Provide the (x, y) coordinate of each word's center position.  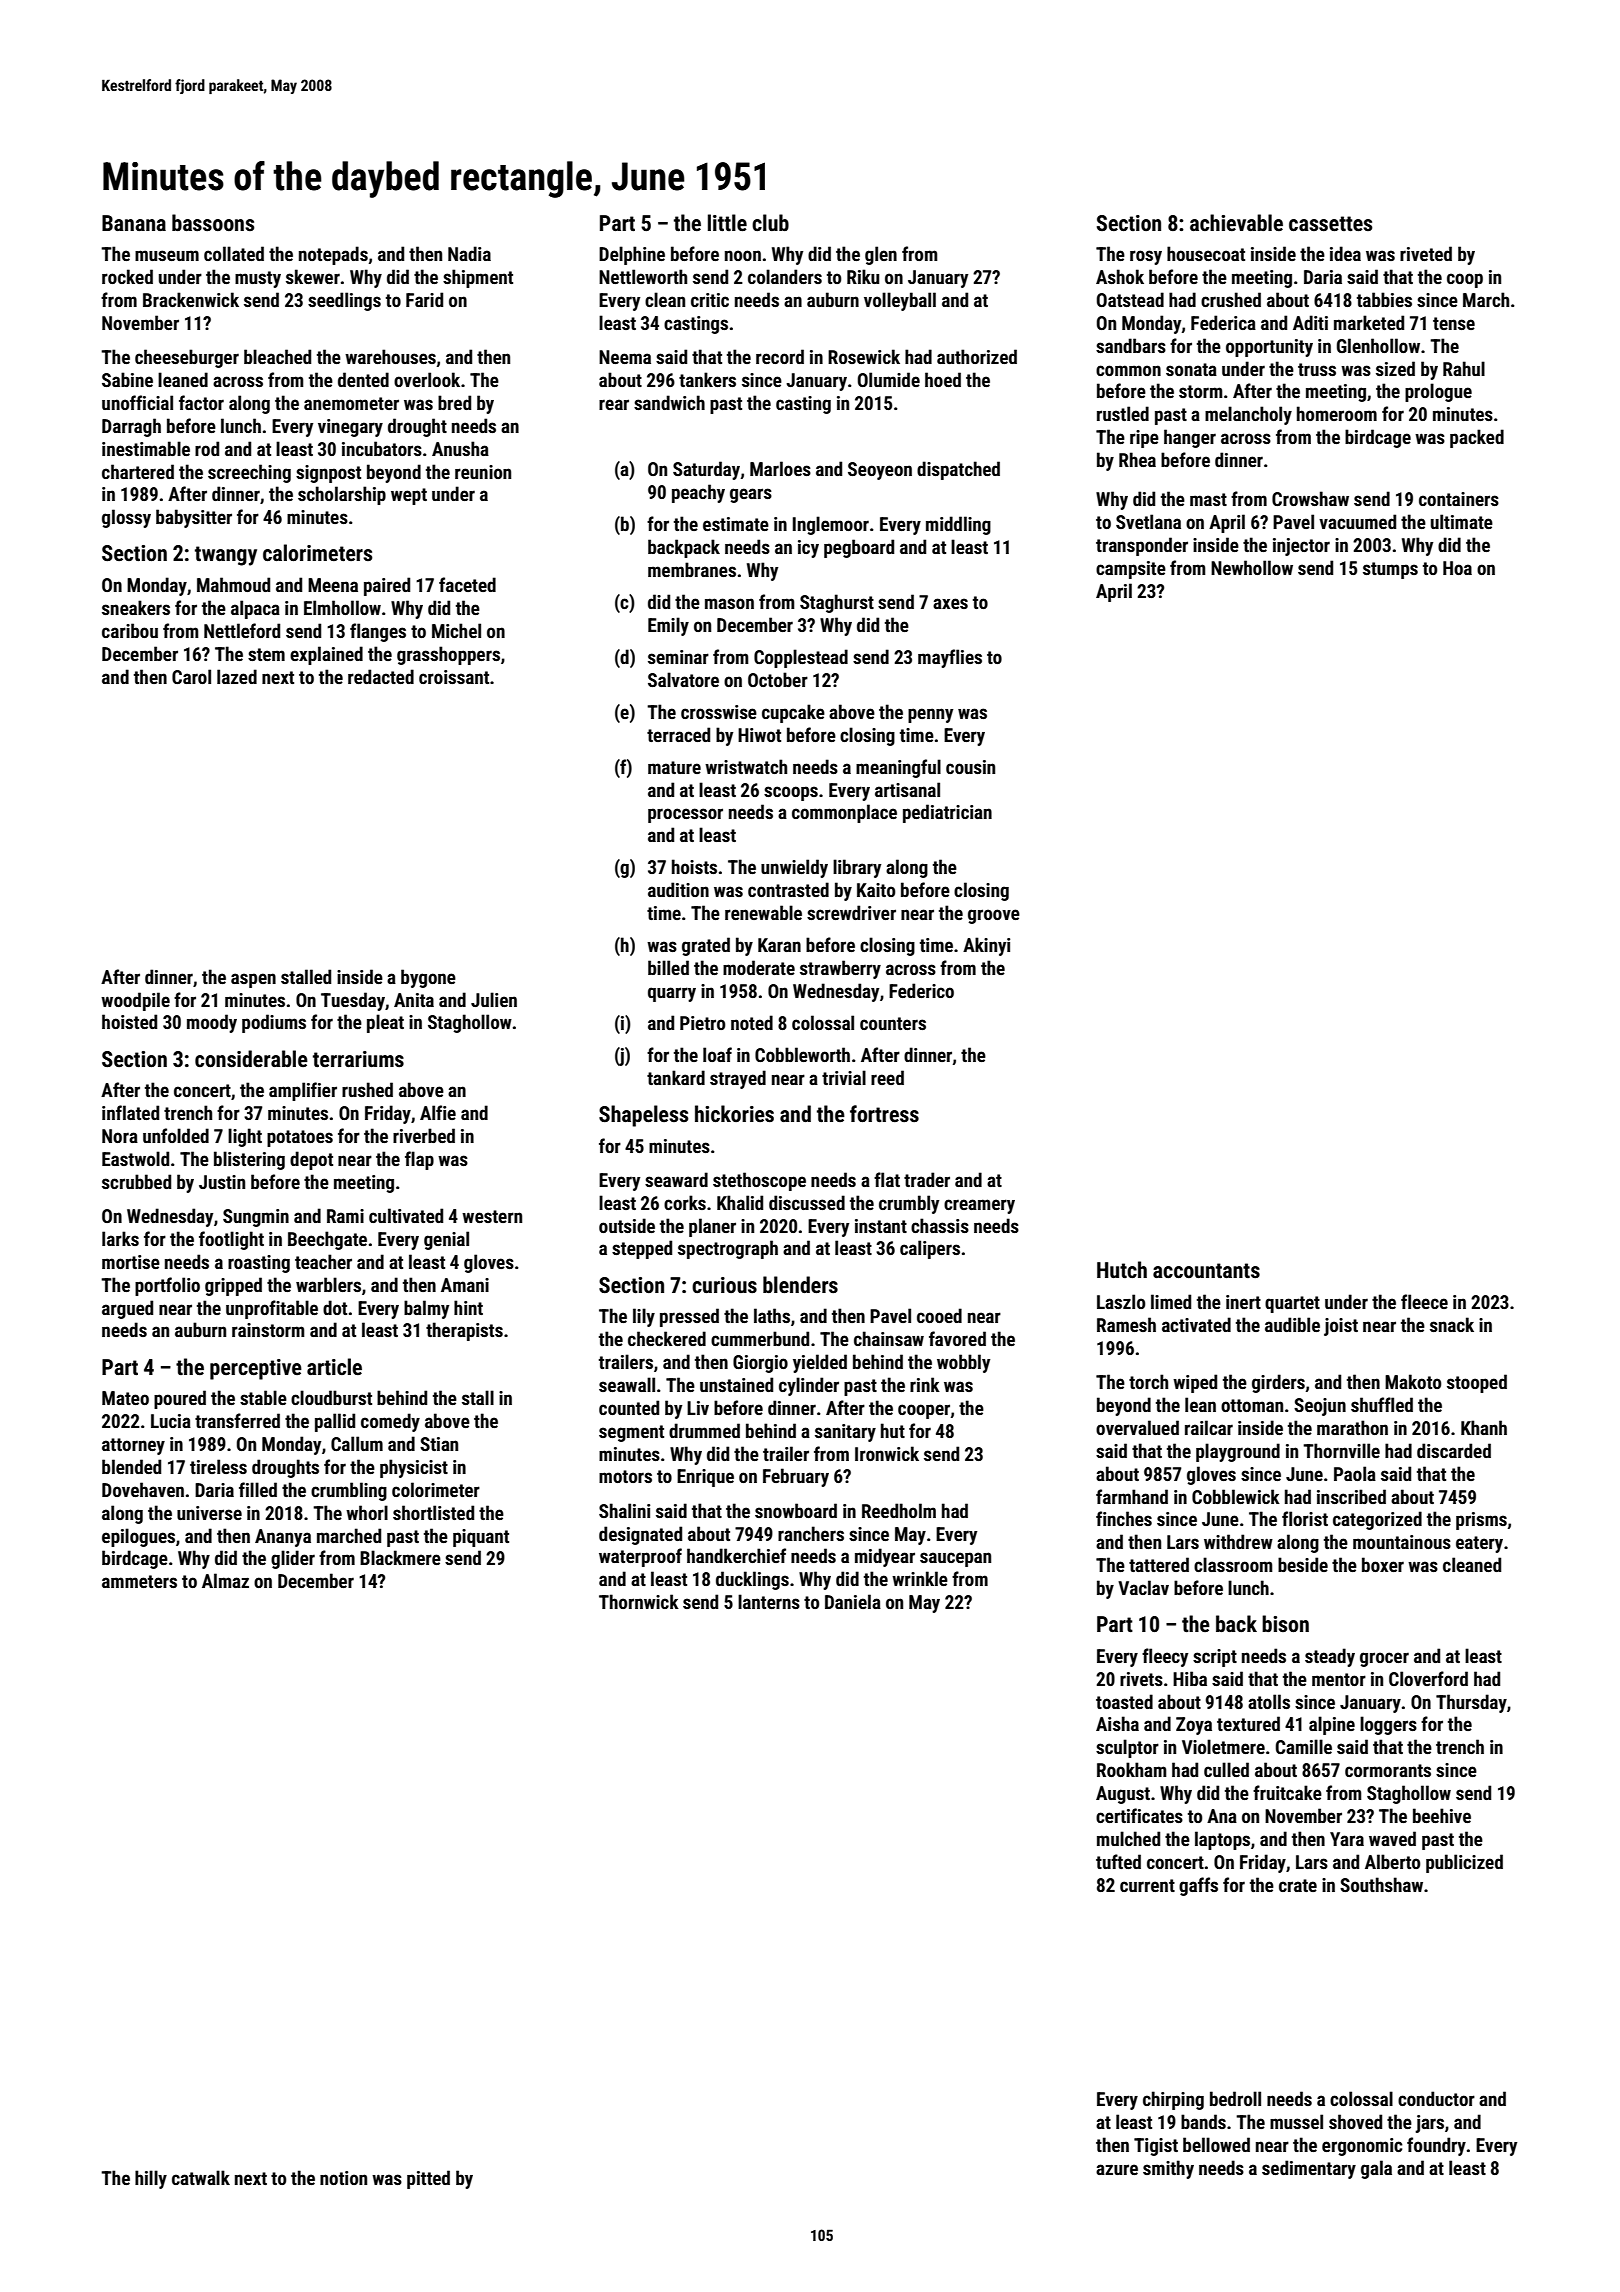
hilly (151, 2179)
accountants (1206, 1271)
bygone (428, 978)
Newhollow (1252, 567)
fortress (884, 1114)
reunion (483, 472)
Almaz (225, 1580)
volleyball (900, 301)
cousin (970, 767)
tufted (1118, 1861)
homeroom (1337, 413)
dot (335, 1307)
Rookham (1131, 1769)
